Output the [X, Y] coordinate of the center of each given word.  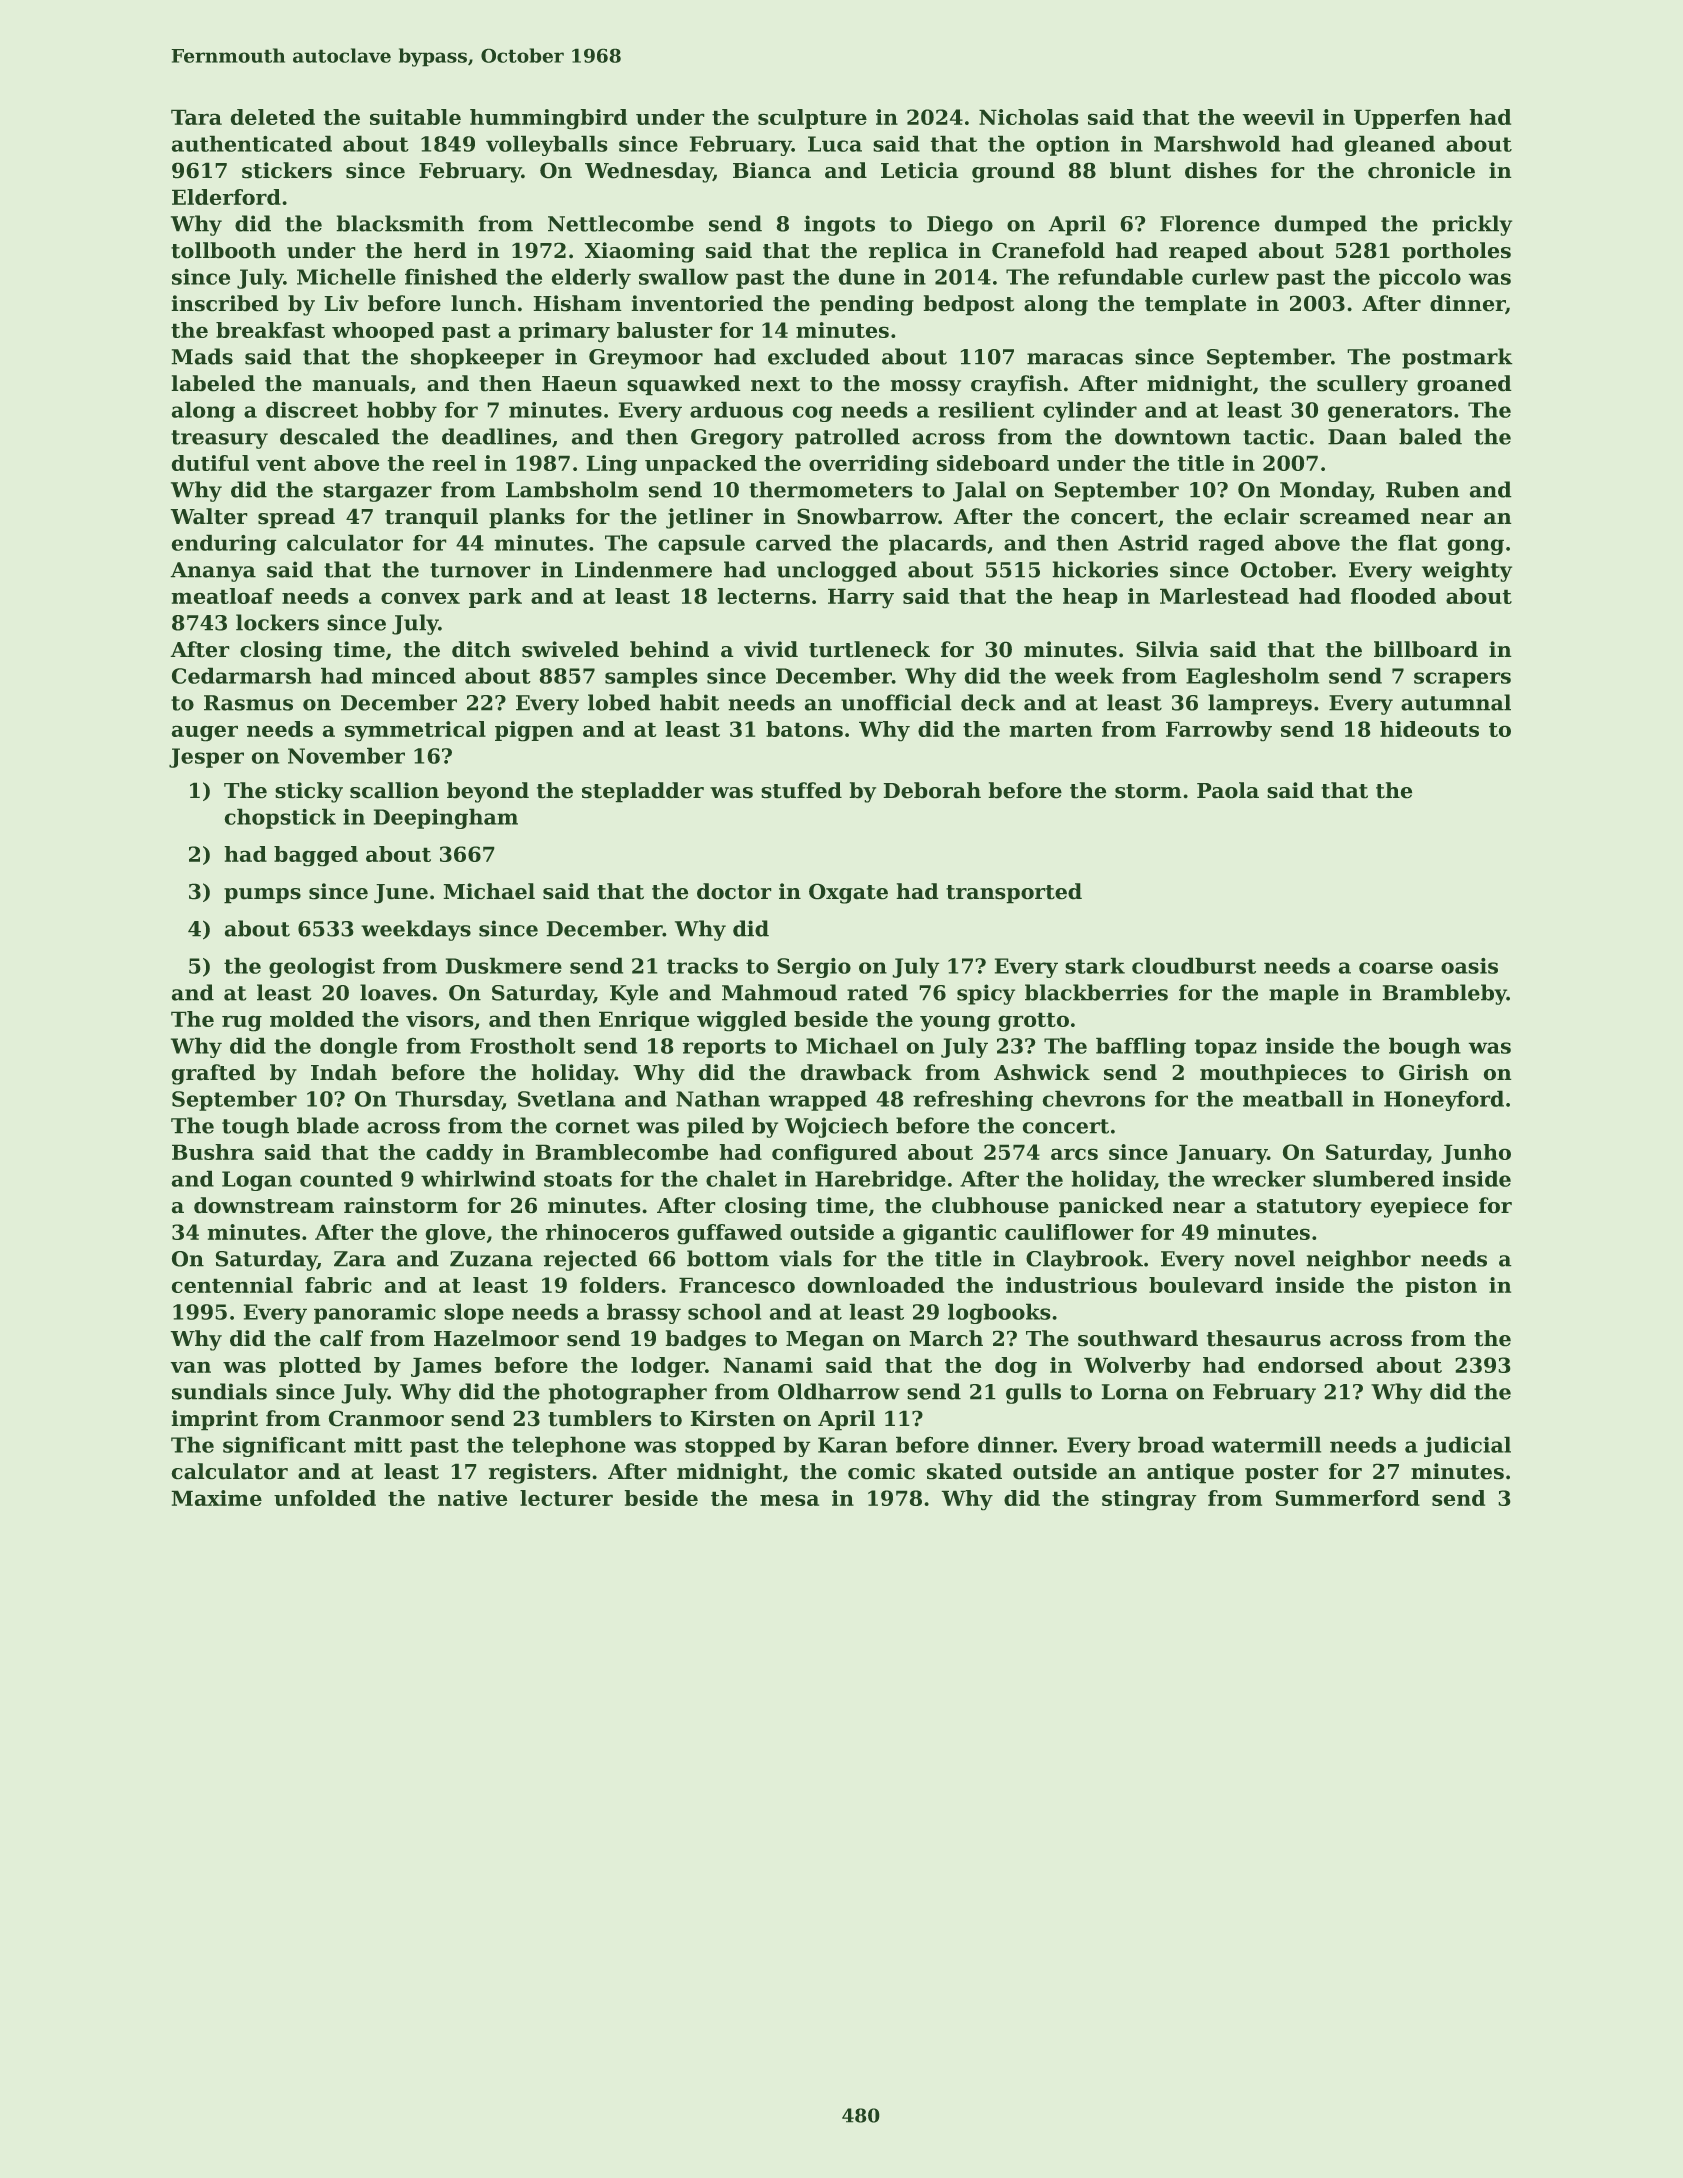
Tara [196, 117]
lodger [668, 1367]
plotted [320, 1367]
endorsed [1310, 1365]
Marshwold [1217, 144]
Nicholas [1028, 117]
